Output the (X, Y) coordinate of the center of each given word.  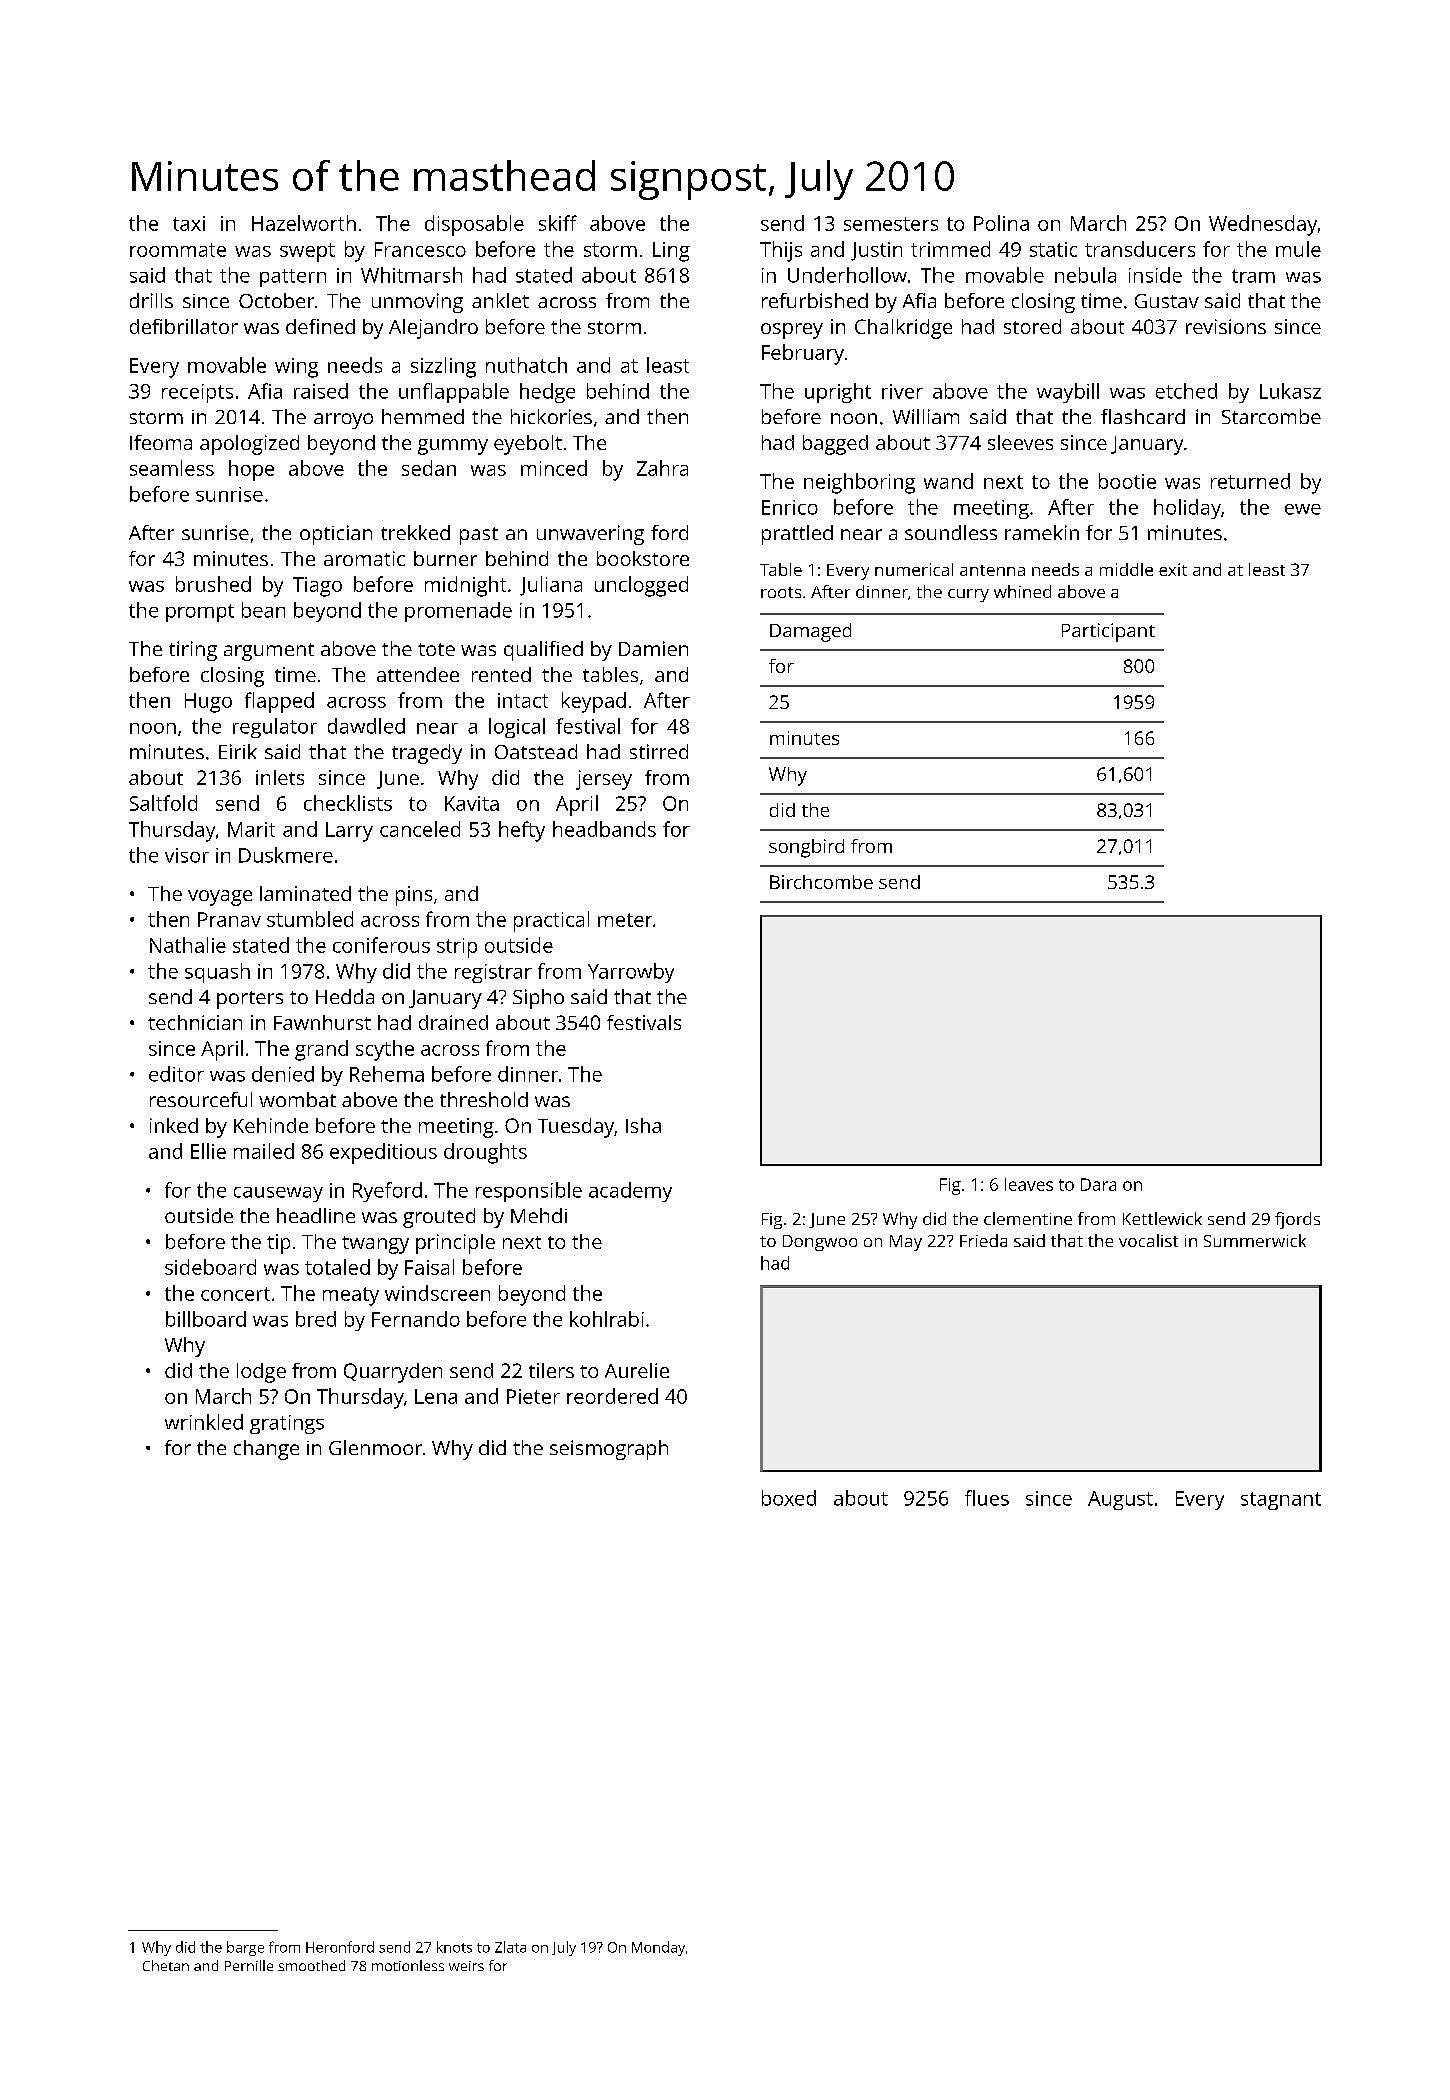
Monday (658, 1948)
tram (1253, 276)
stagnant (1281, 1501)
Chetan (166, 1965)
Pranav (229, 919)
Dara (1098, 1184)
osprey (792, 331)
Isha (643, 1125)
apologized (249, 445)
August (1120, 1500)
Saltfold (163, 803)
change (266, 1450)
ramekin (1042, 532)
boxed (789, 1498)
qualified (543, 651)
